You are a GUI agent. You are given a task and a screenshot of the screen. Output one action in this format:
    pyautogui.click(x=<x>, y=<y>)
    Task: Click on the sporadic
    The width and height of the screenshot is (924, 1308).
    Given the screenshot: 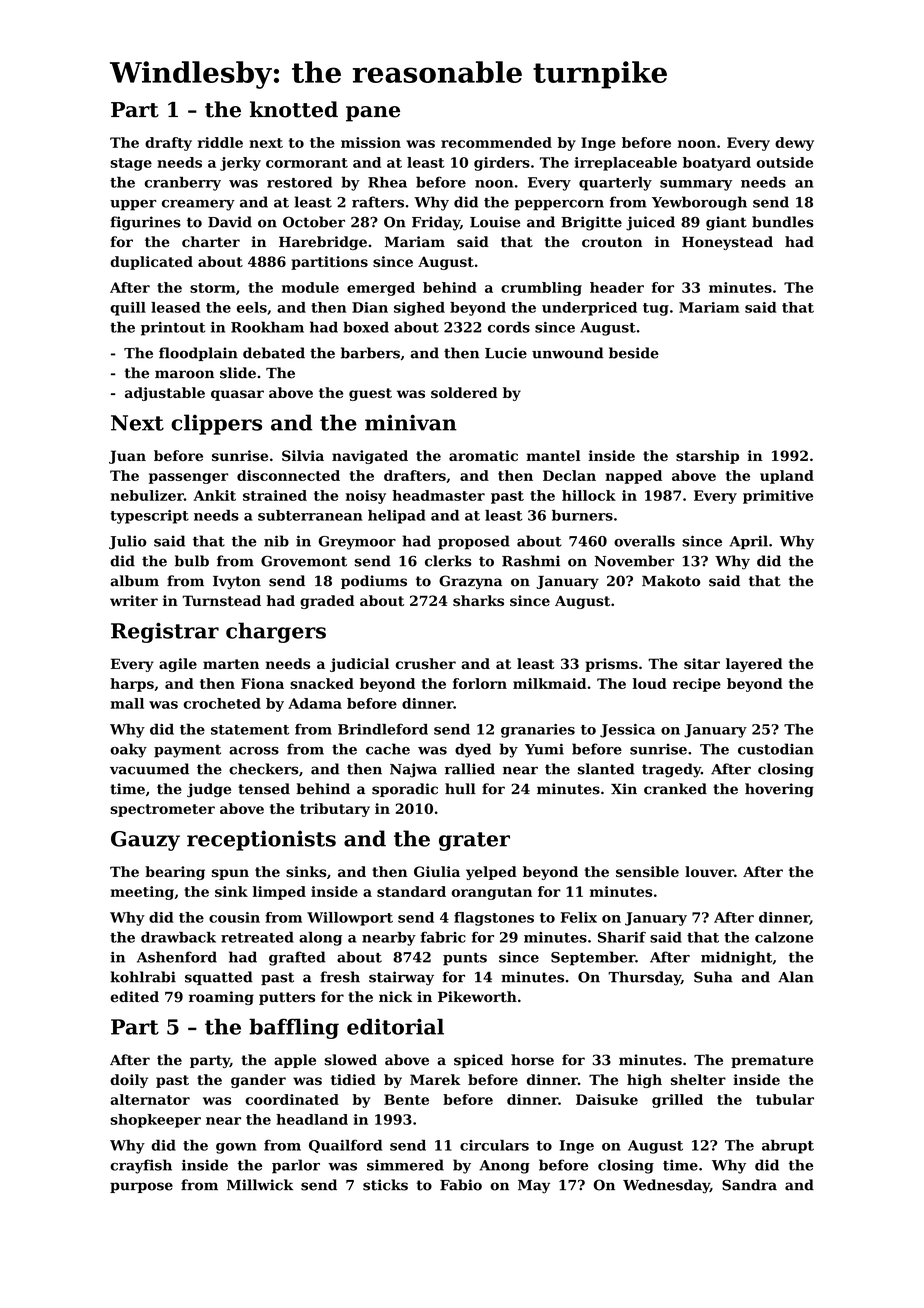 What is the action you would take?
    pyautogui.click(x=405, y=790)
